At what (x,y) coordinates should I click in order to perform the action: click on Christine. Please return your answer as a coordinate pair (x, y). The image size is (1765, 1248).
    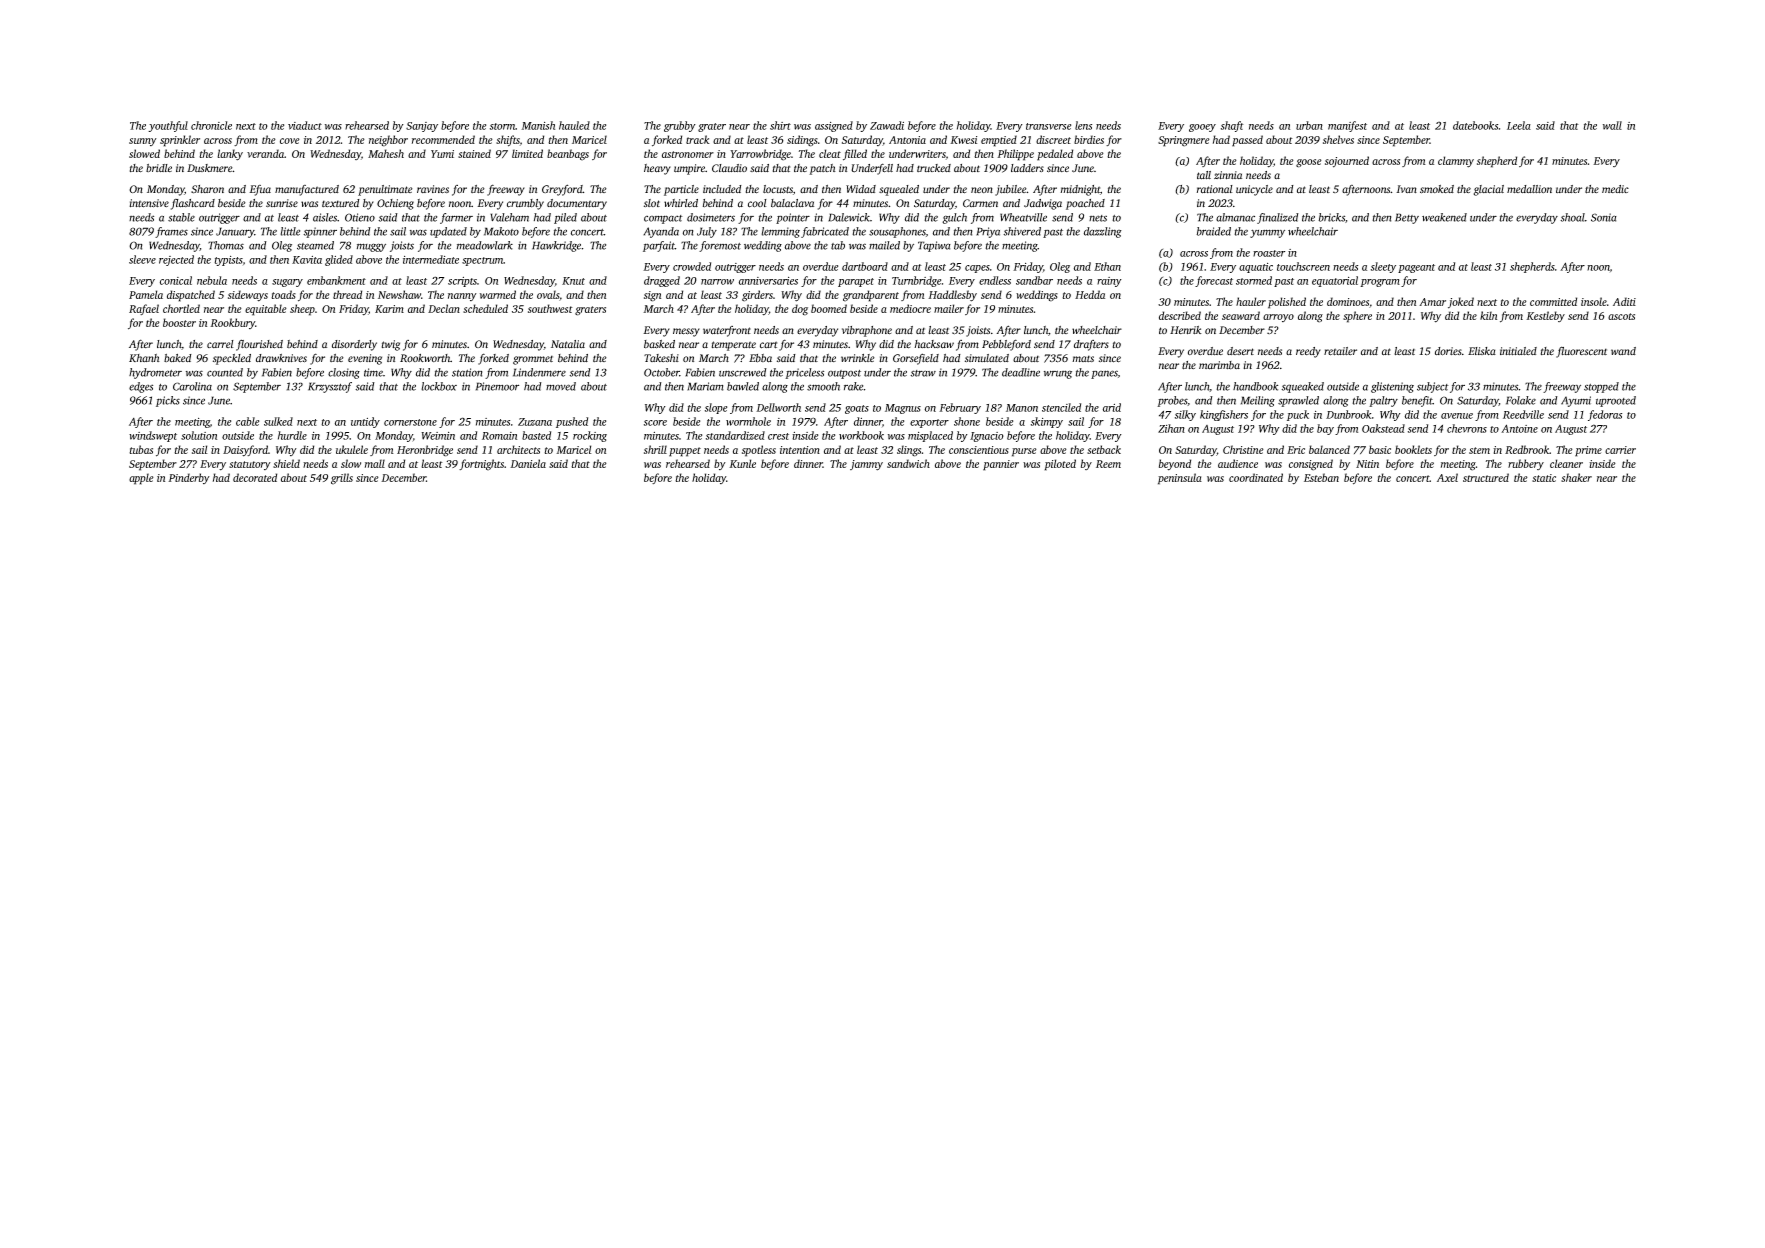
    Looking at the image, I should click on (1243, 449).
